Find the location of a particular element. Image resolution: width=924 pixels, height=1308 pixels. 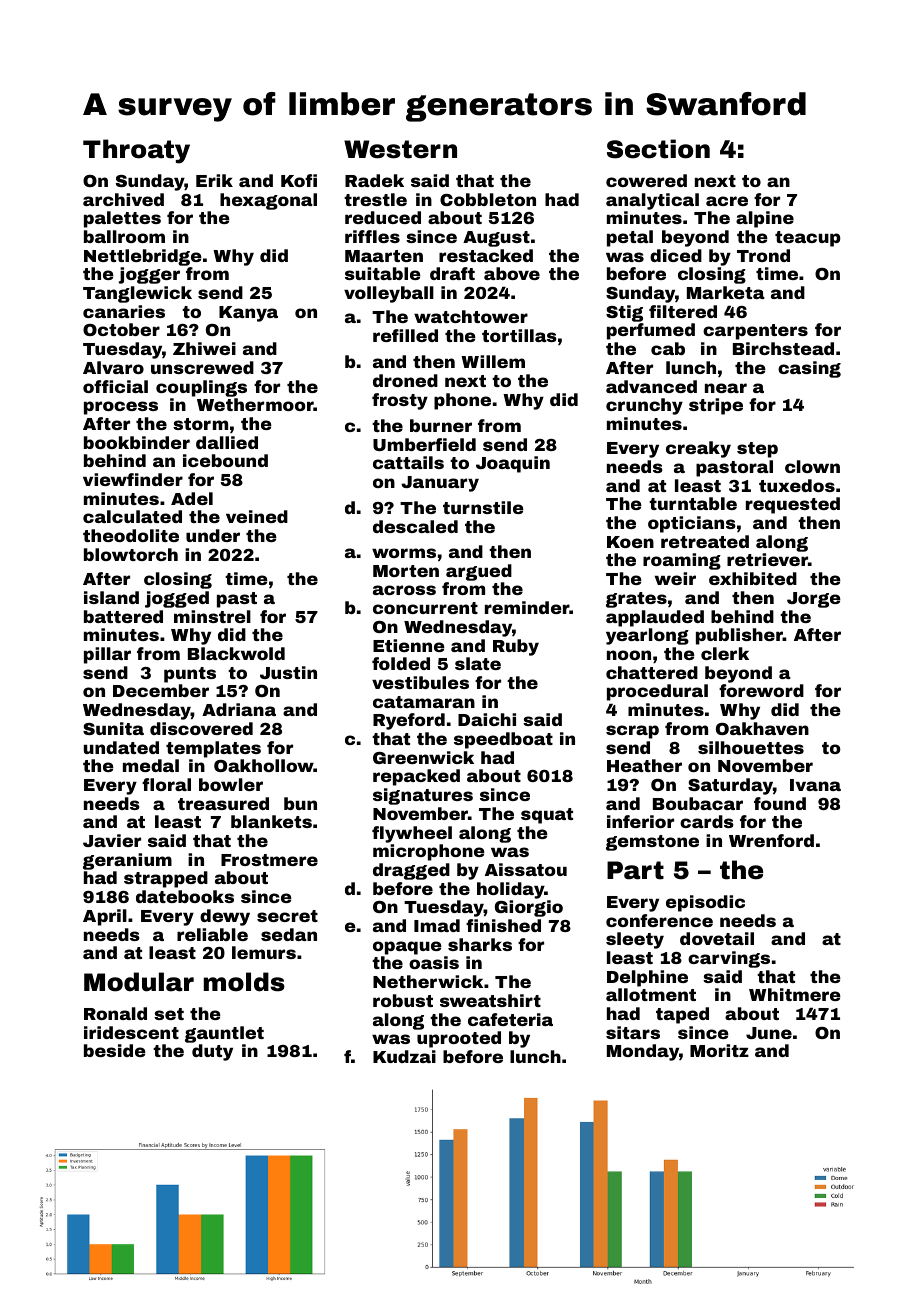

molds is located at coordinates (244, 982).
